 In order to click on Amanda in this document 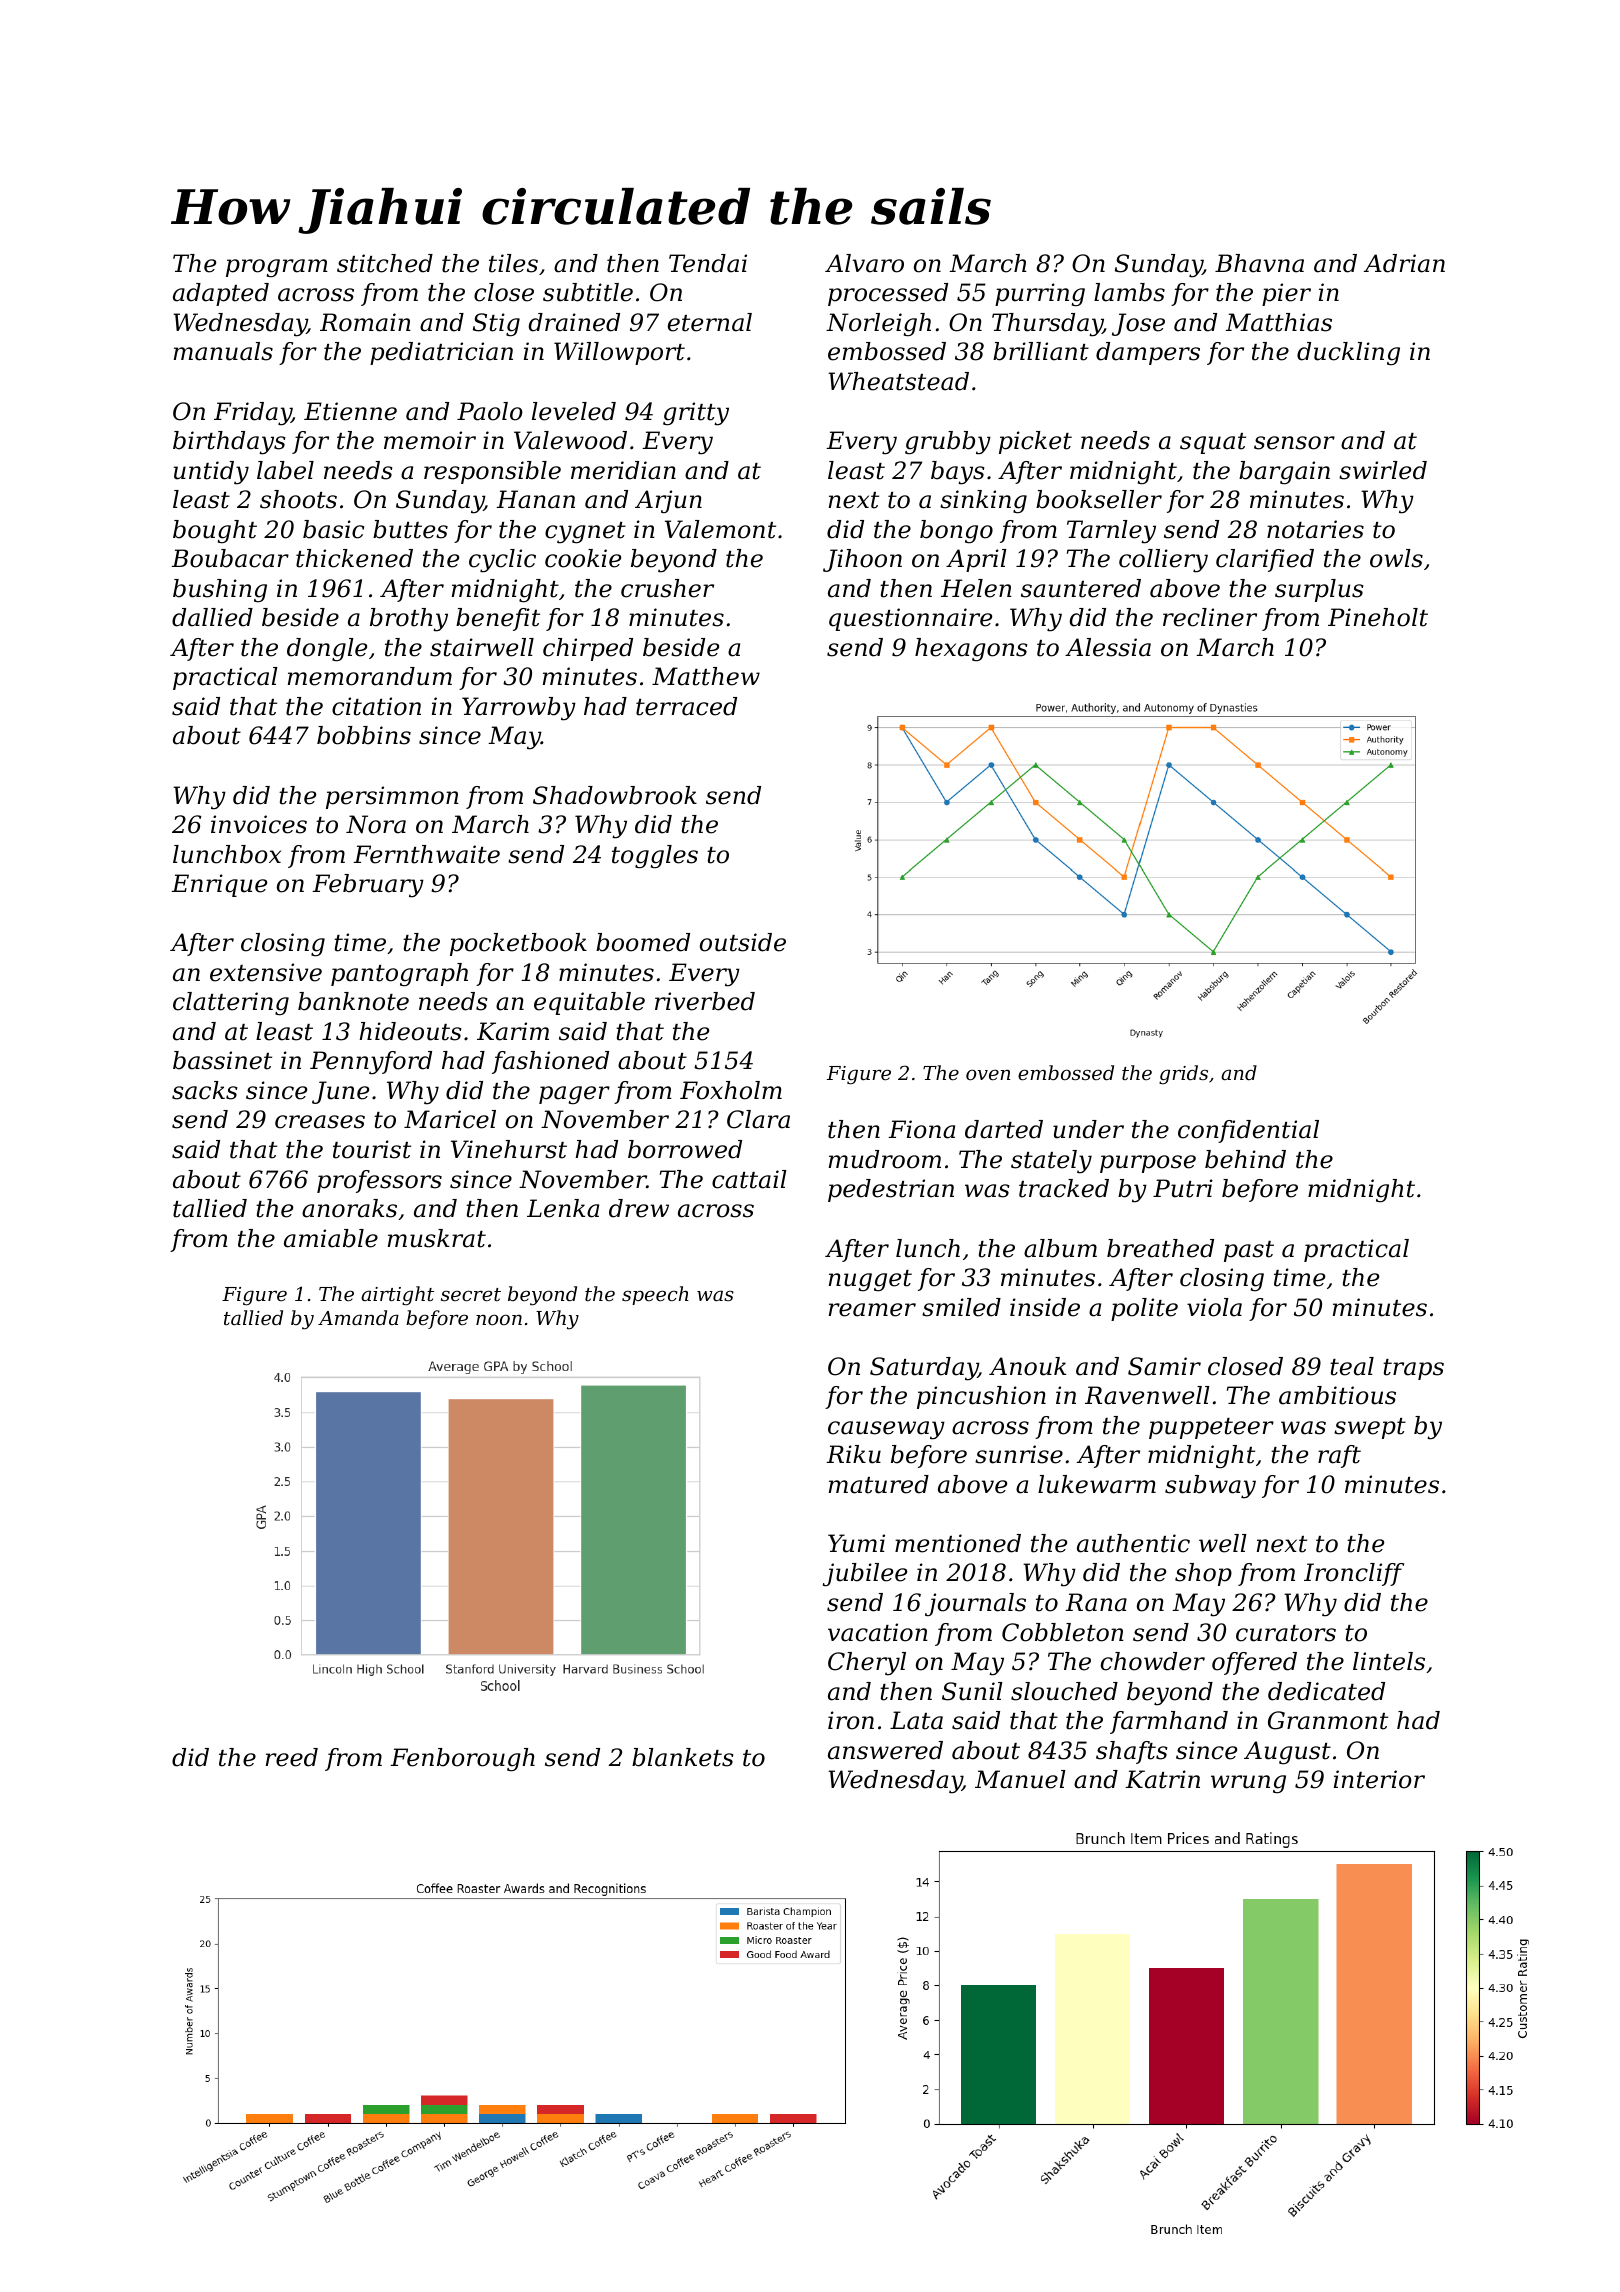, I will do `click(358, 1317)`.
